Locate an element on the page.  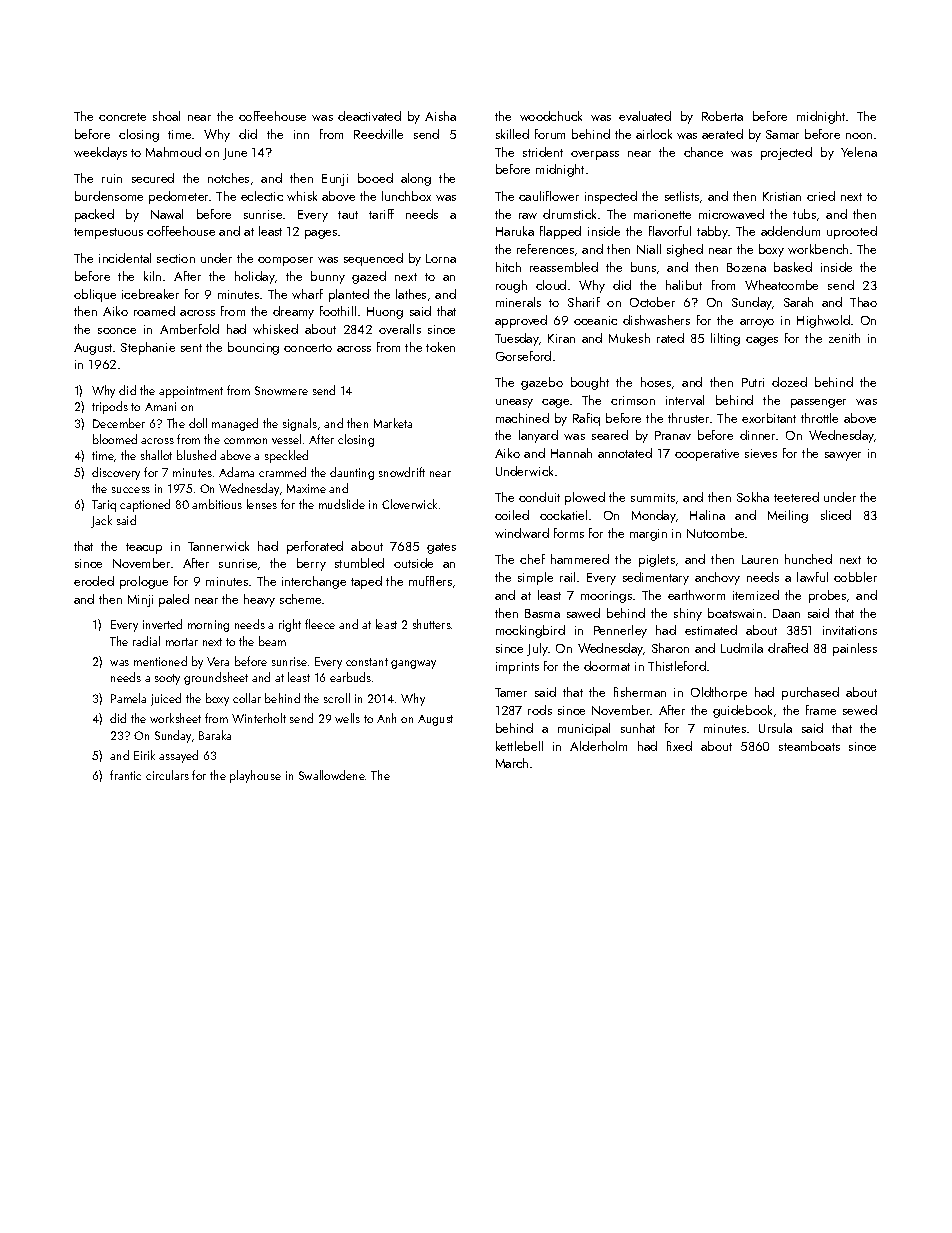
Pamela is located at coordinates (128, 698).
